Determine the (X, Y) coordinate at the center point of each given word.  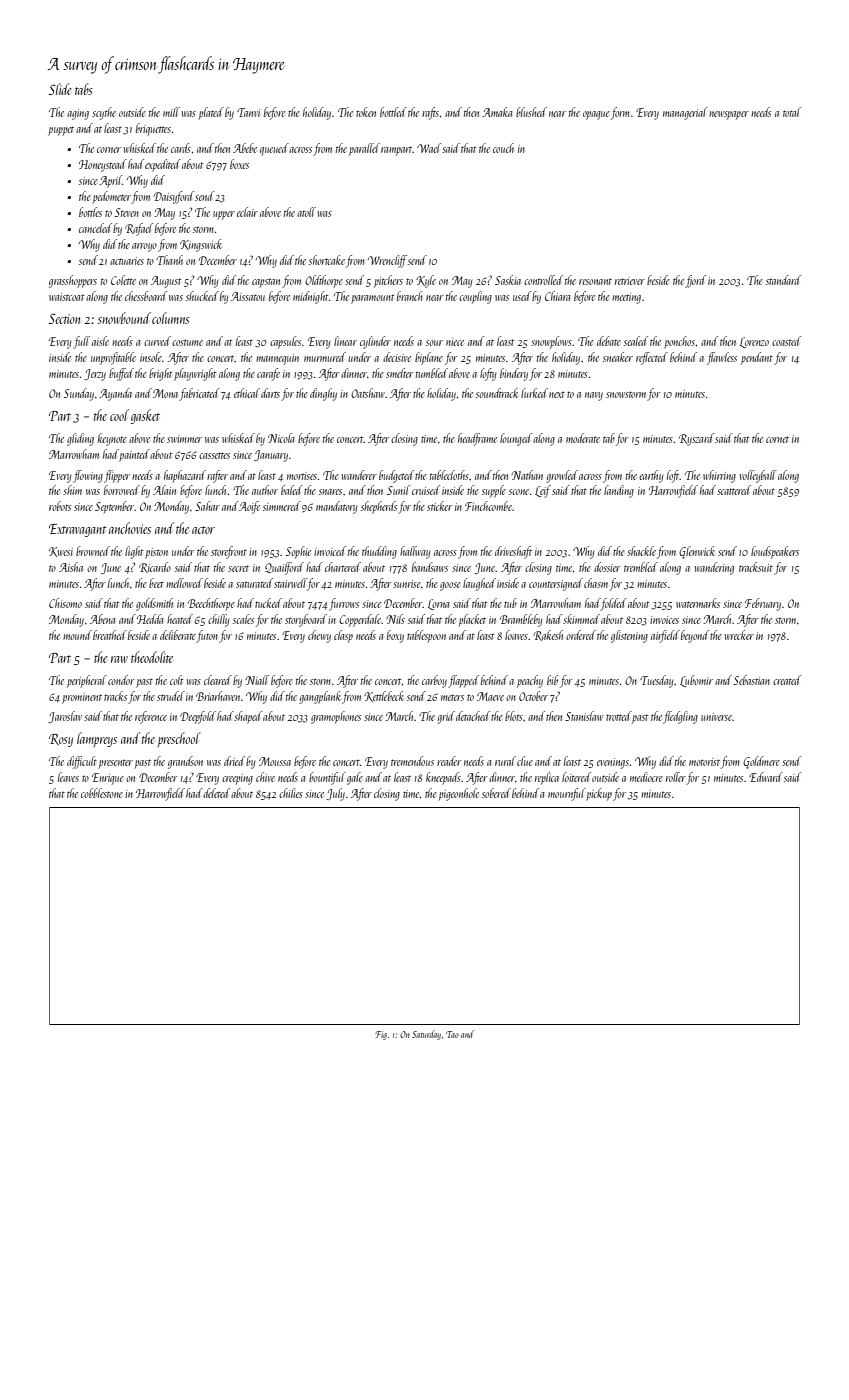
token (366, 112)
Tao (452, 1034)
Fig (381, 1035)
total (792, 112)
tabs (84, 89)
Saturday (426, 1035)
